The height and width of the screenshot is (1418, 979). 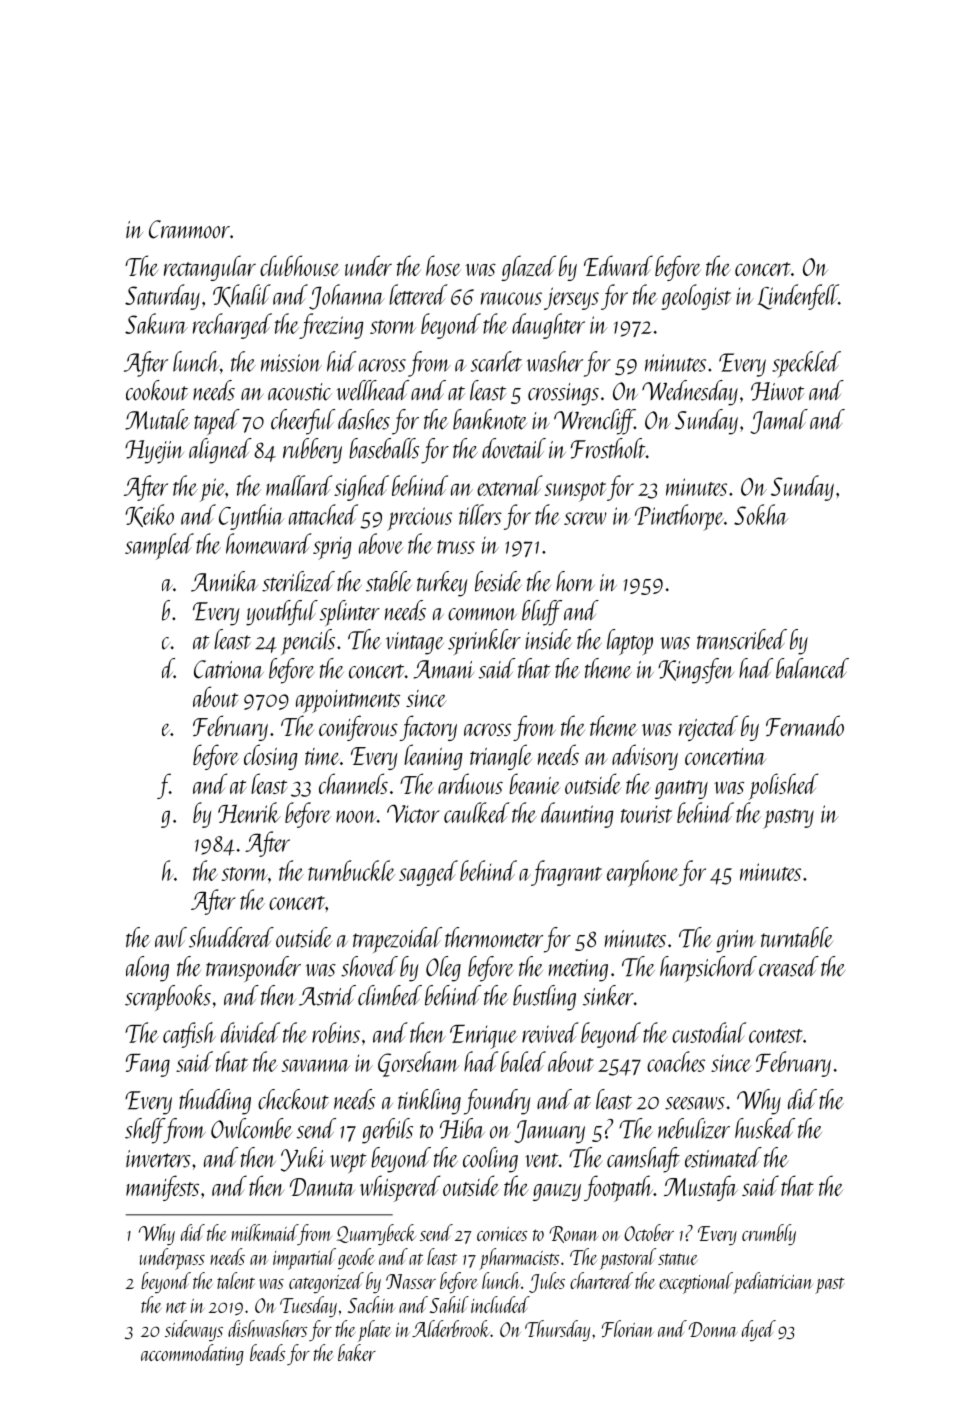 What do you see at coordinates (494, 937) in the screenshot?
I see `thermometer` at bounding box center [494, 937].
